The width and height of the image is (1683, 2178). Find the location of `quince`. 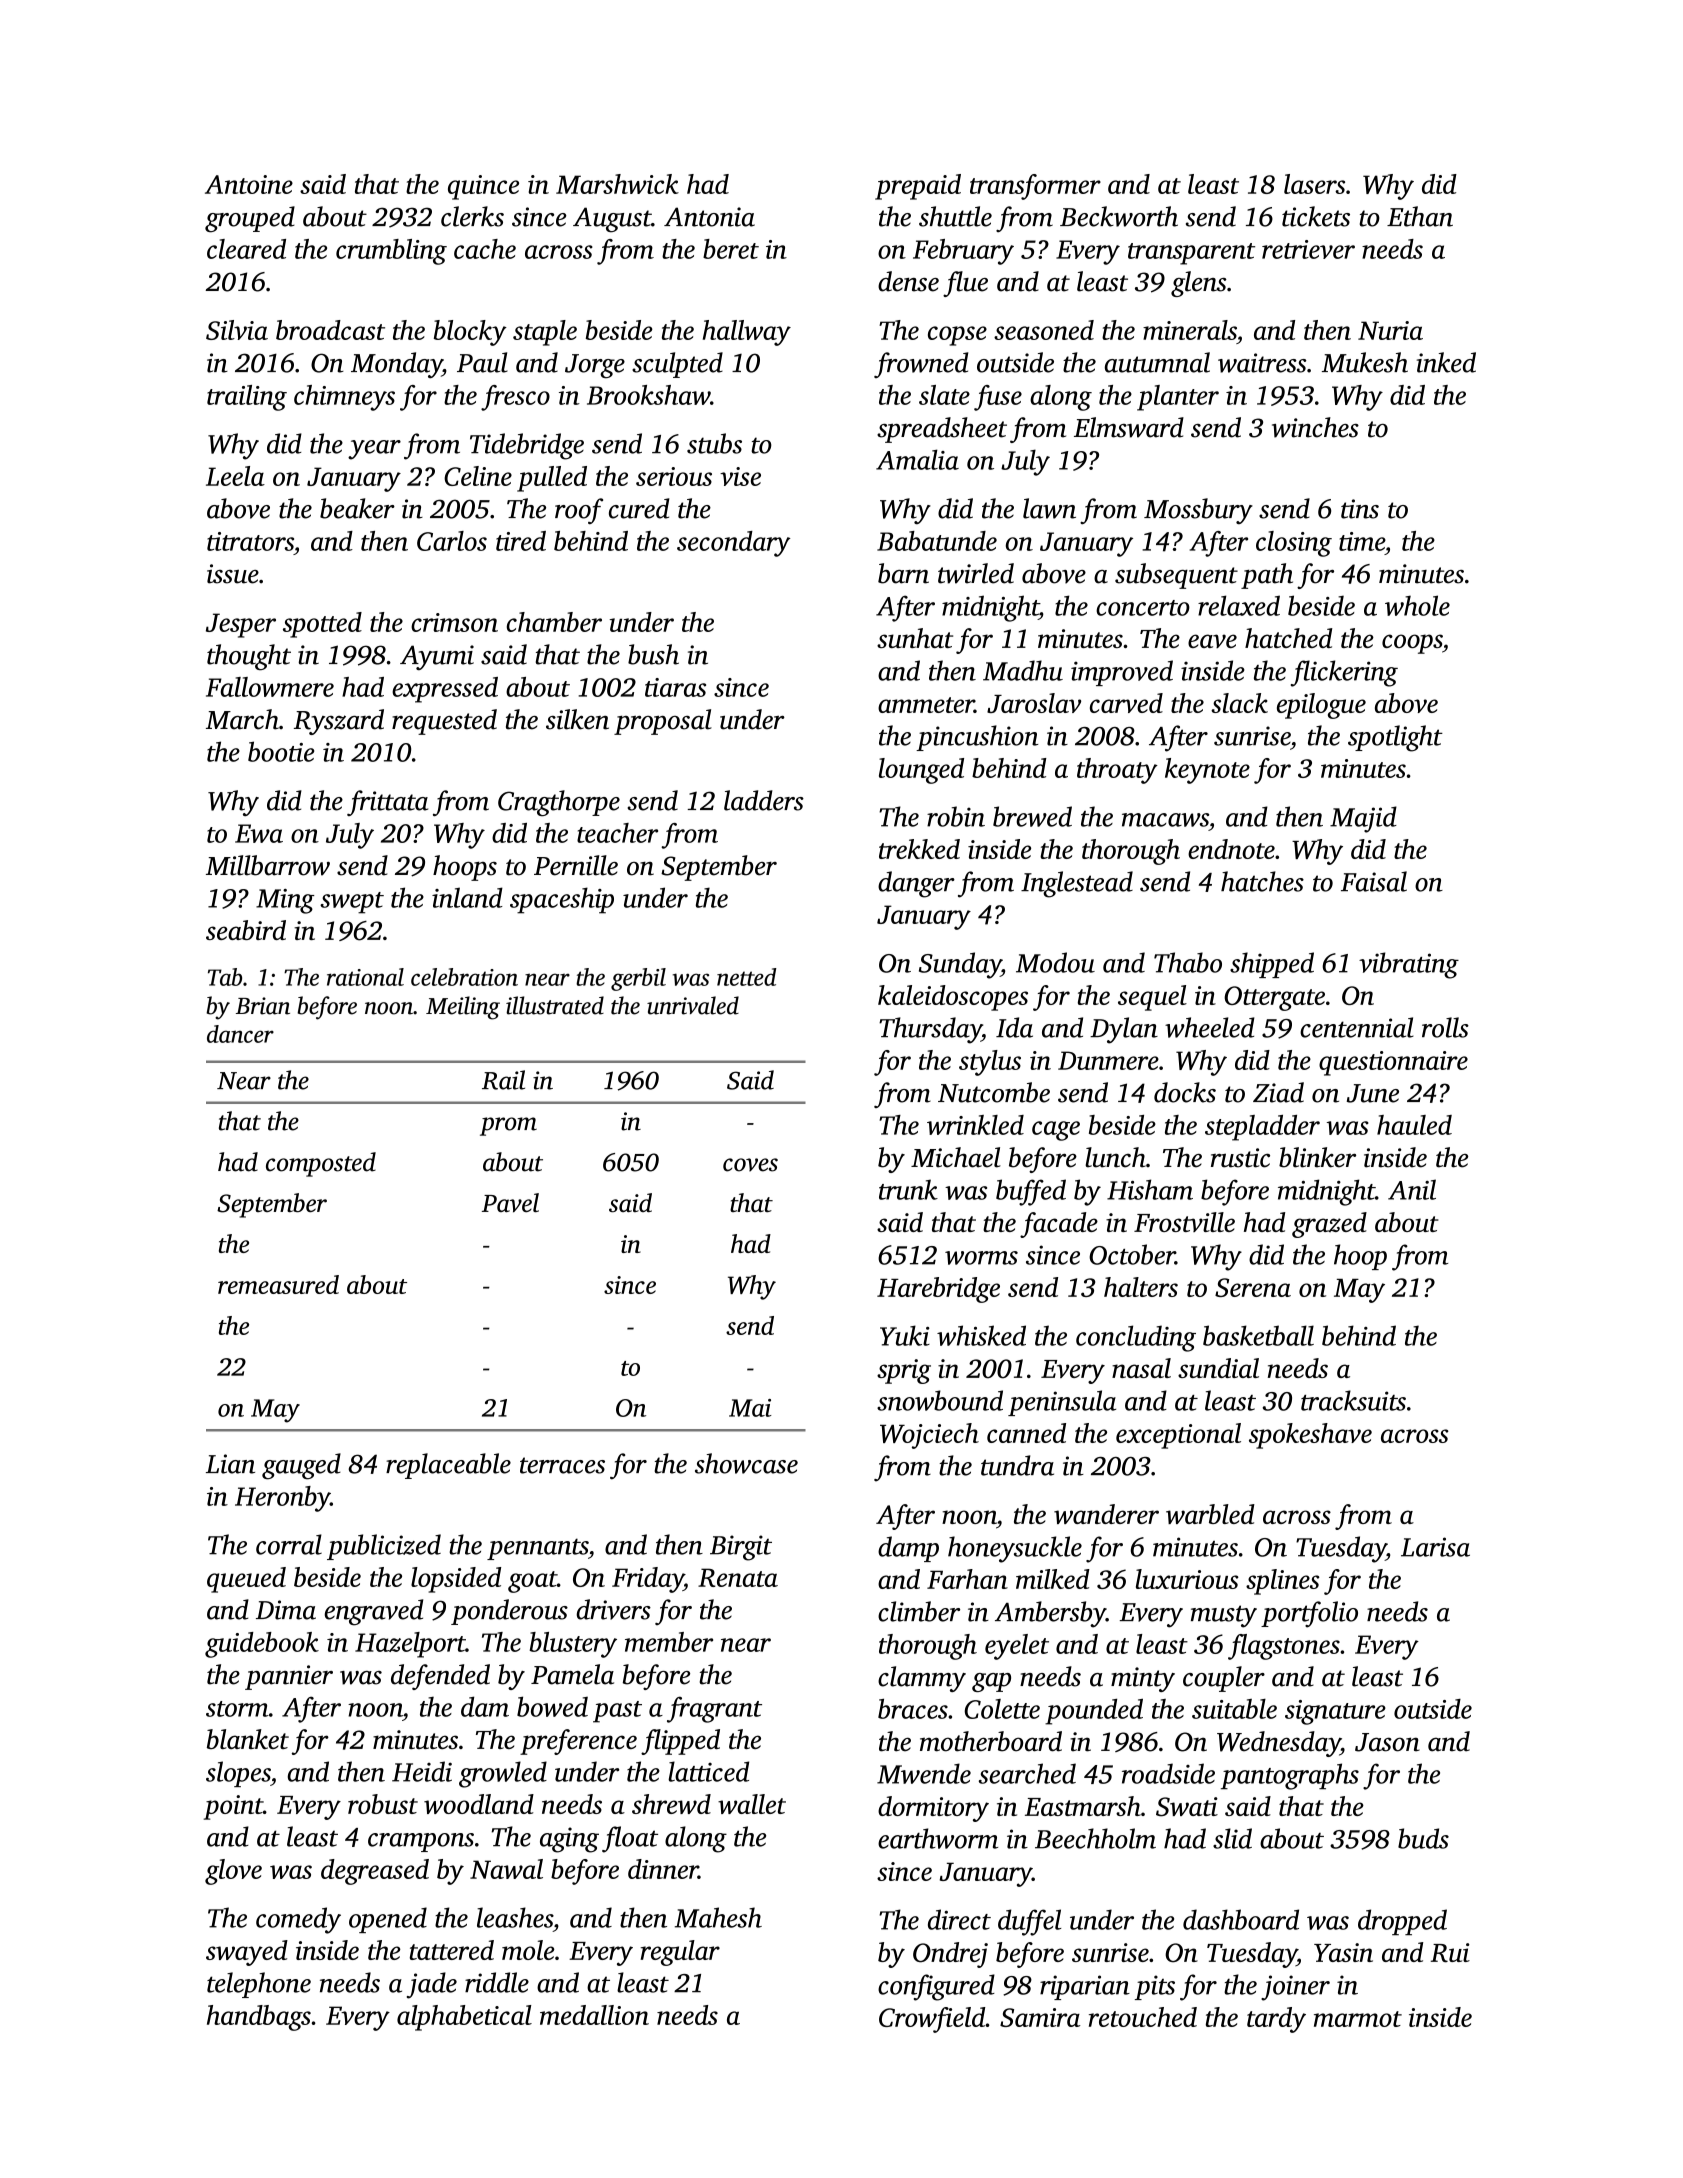

quince is located at coordinates (483, 187).
